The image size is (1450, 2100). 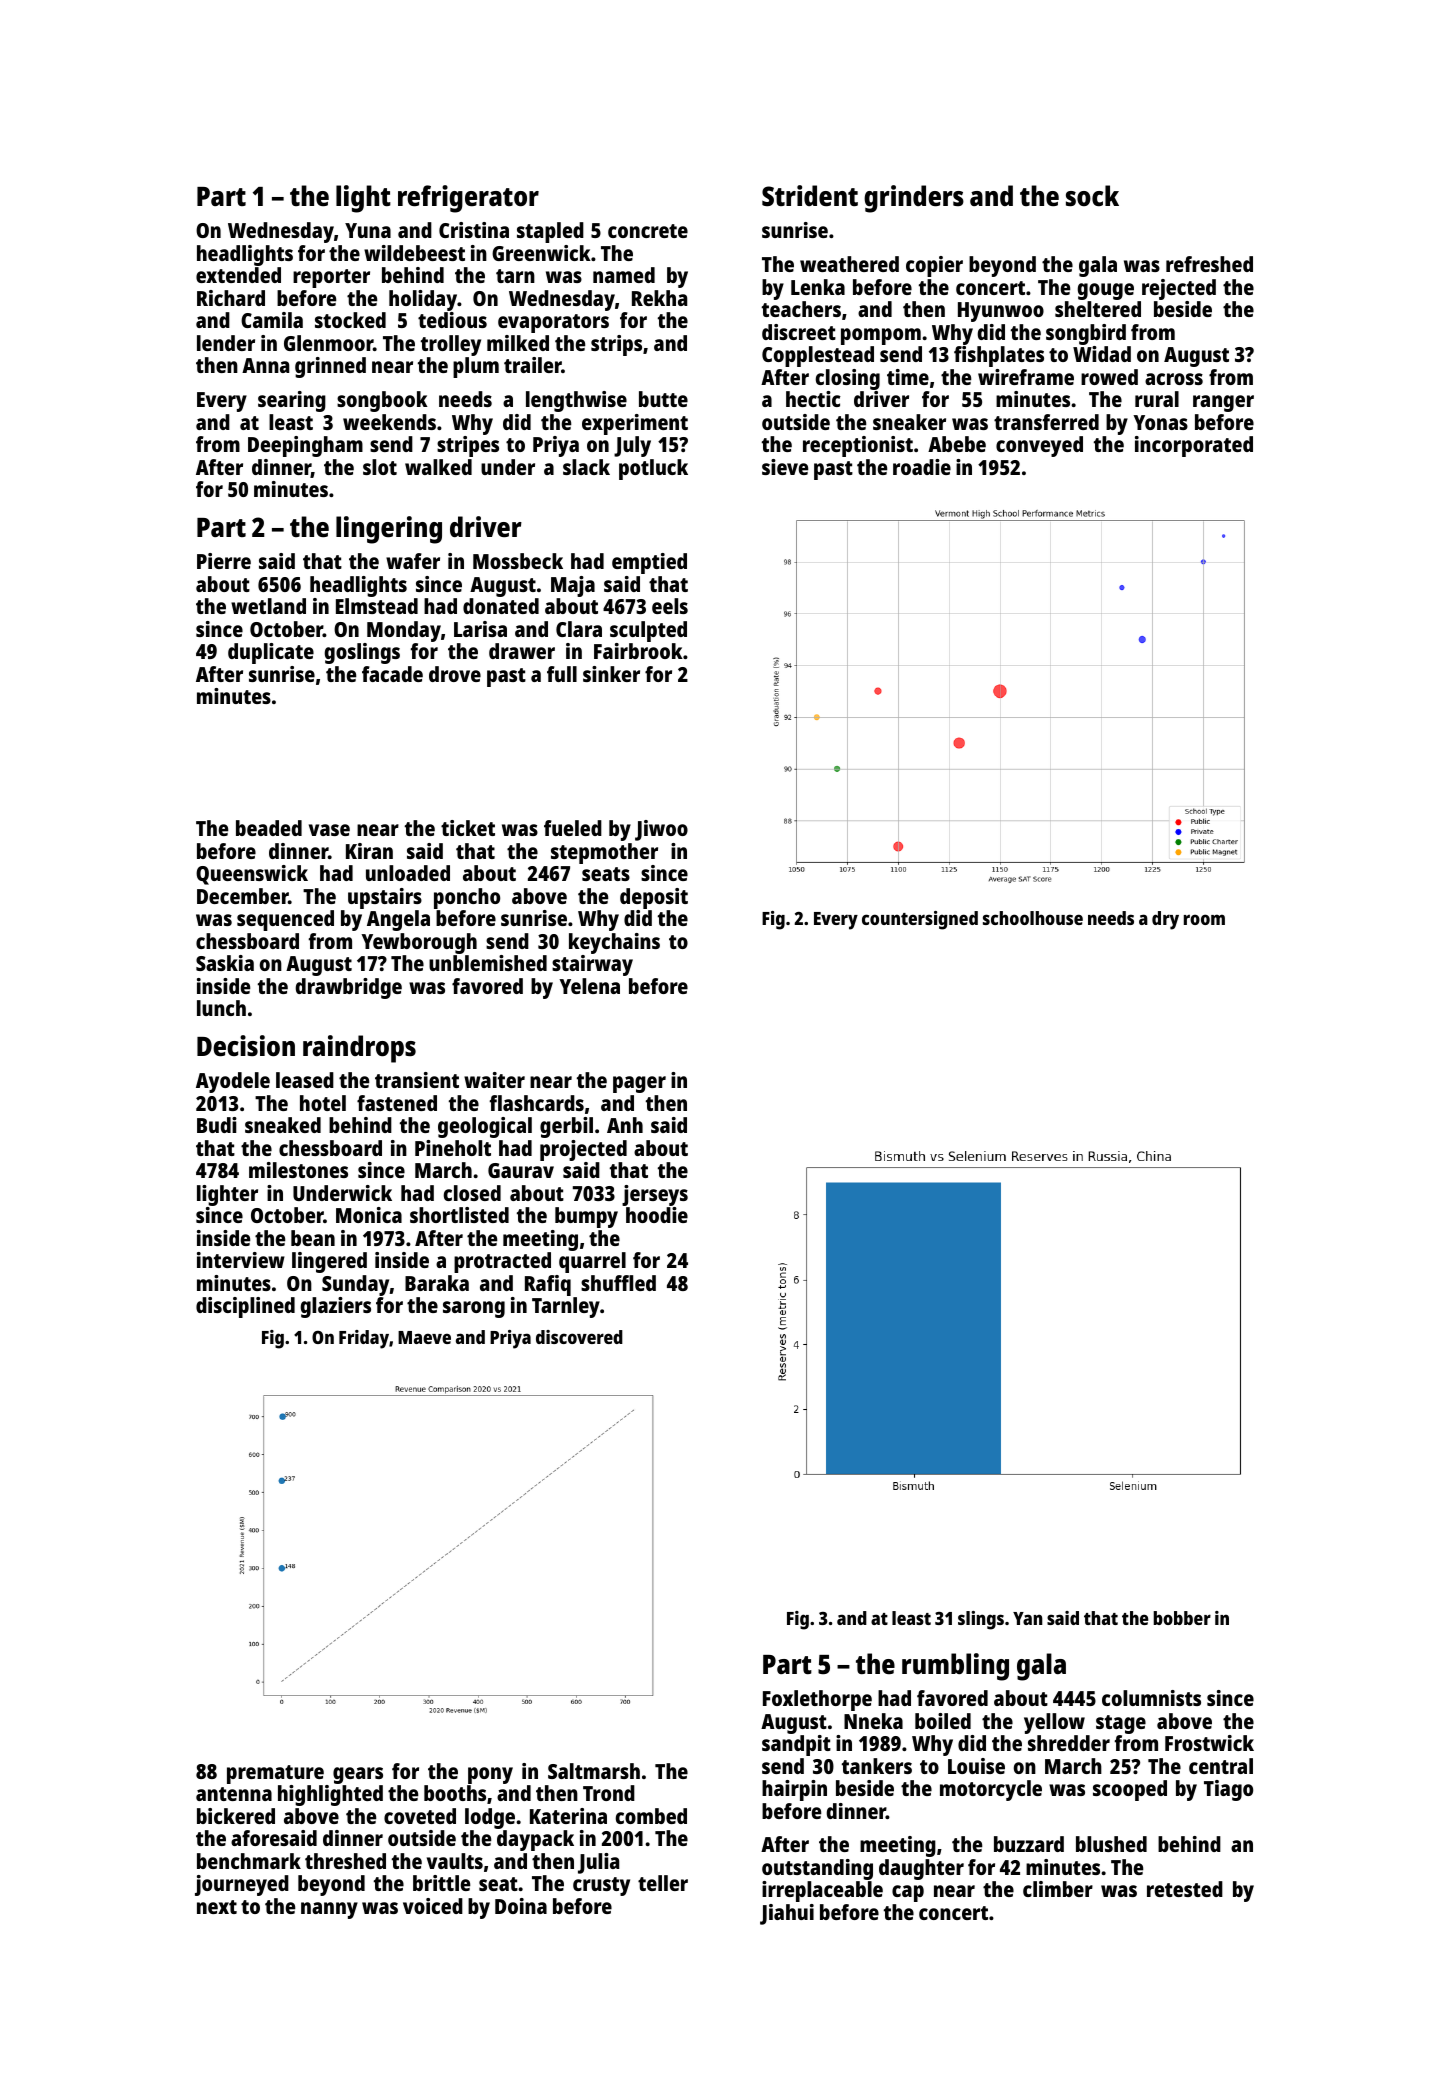 I want to click on sock, so click(x=1092, y=195).
